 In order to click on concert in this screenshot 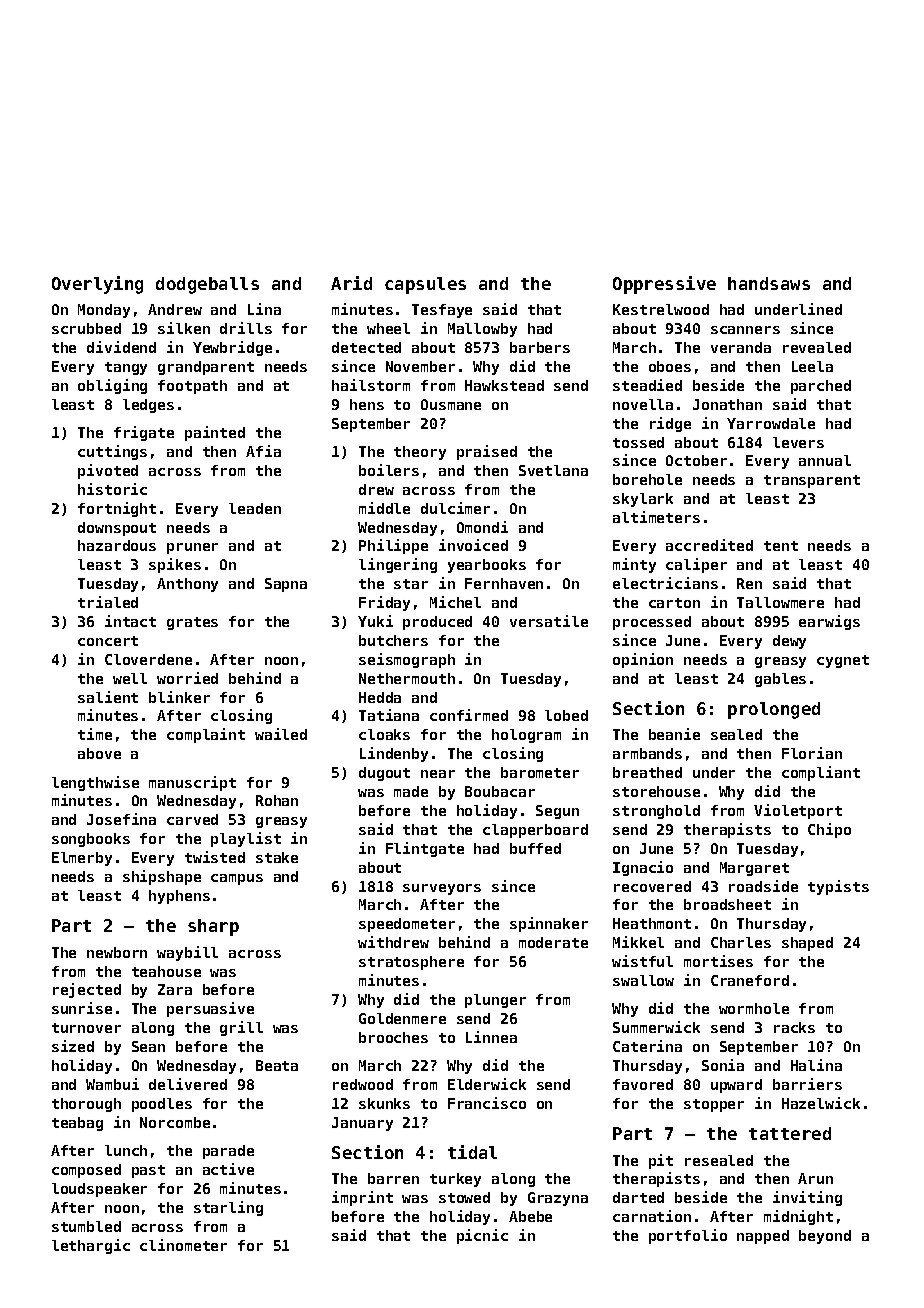, I will do `click(108, 641)`.
